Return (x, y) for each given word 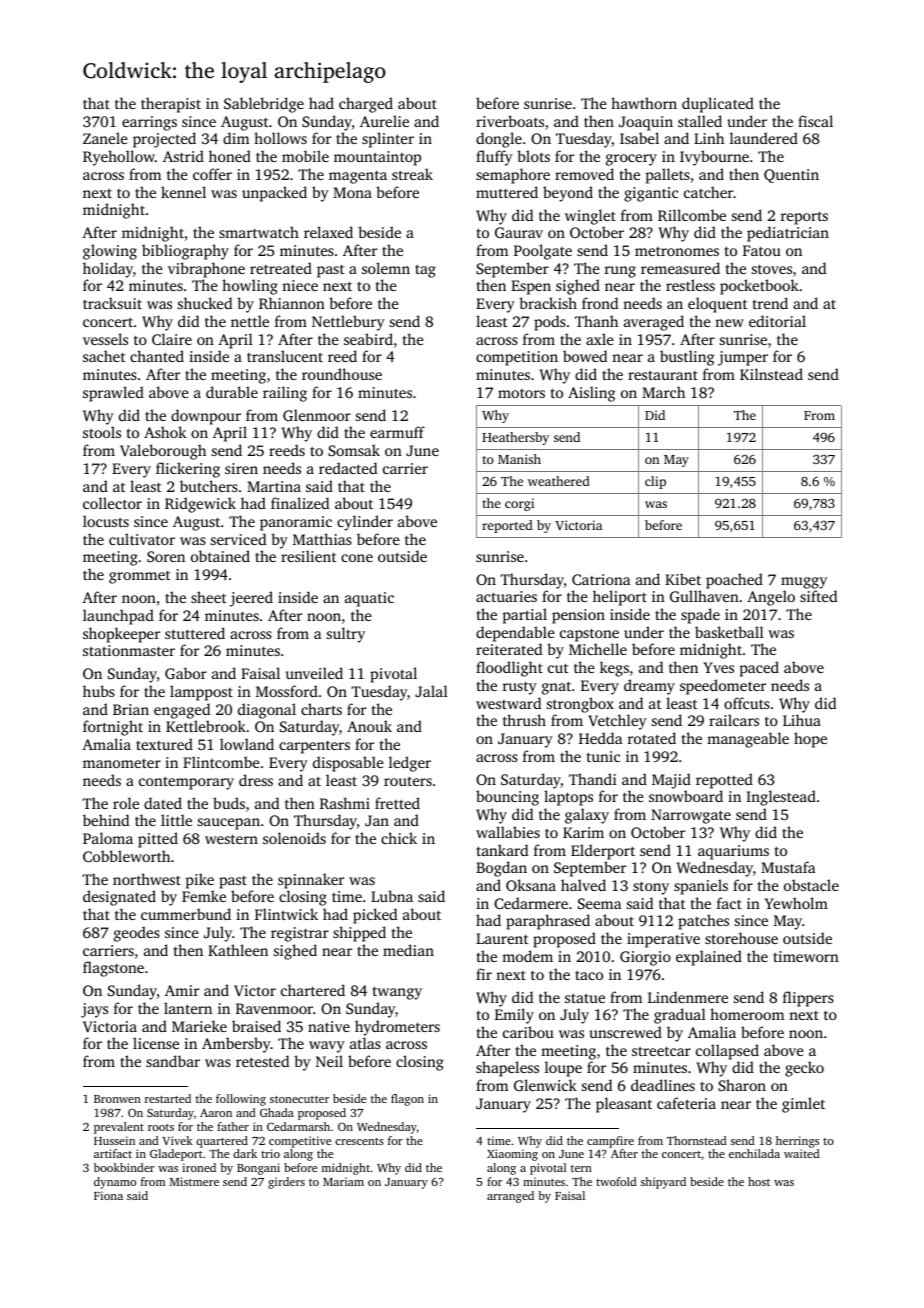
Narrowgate (691, 816)
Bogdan (501, 869)
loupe (563, 1069)
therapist (171, 105)
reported (507, 526)
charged (366, 105)
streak (412, 174)
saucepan (229, 824)
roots (161, 1127)
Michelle (598, 649)
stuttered (195, 633)
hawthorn (644, 103)
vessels (105, 339)
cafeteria (686, 1103)
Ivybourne (714, 158)
